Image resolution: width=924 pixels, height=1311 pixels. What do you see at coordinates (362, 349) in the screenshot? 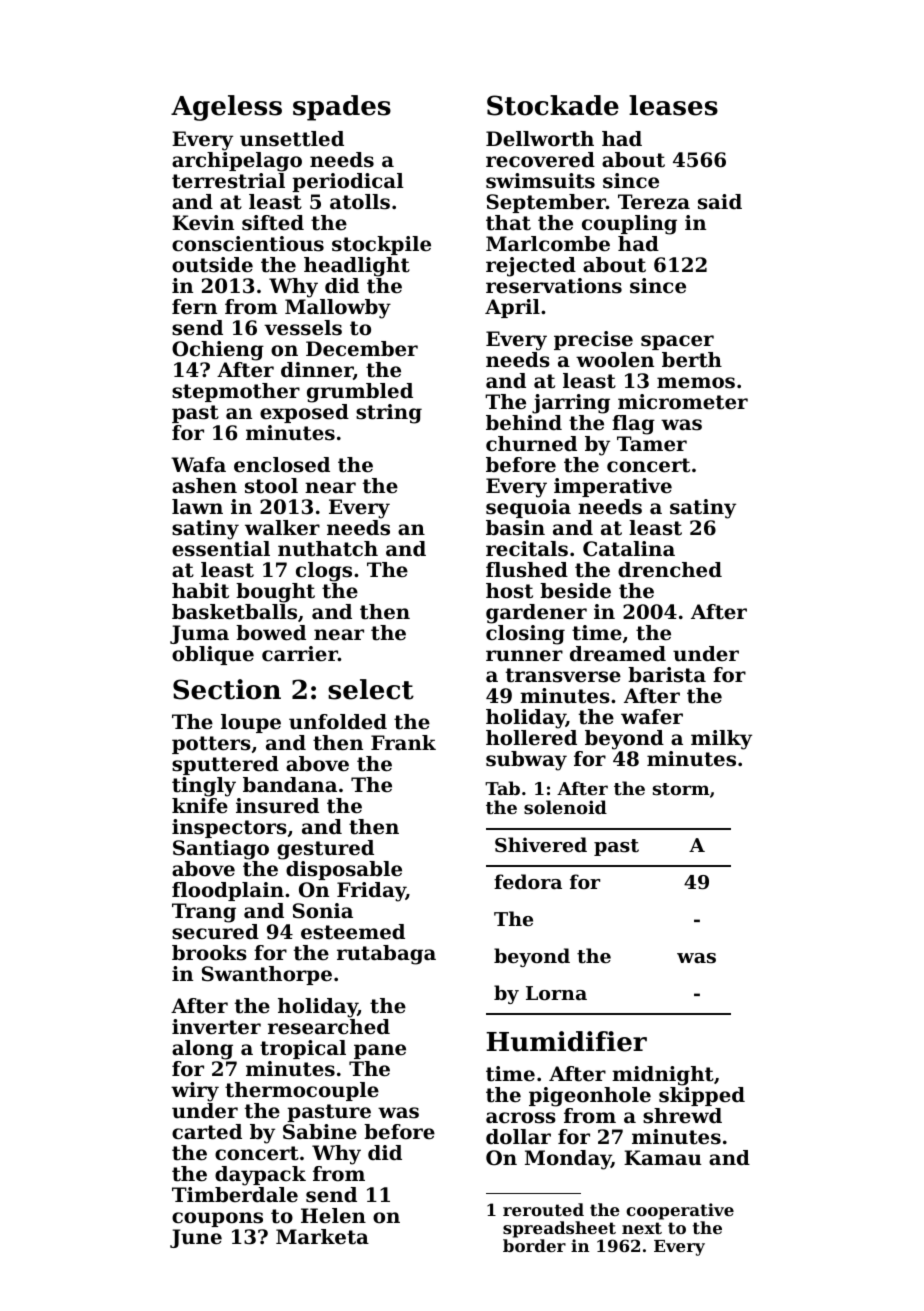
I see `December` at bounding box center [362, 349].
